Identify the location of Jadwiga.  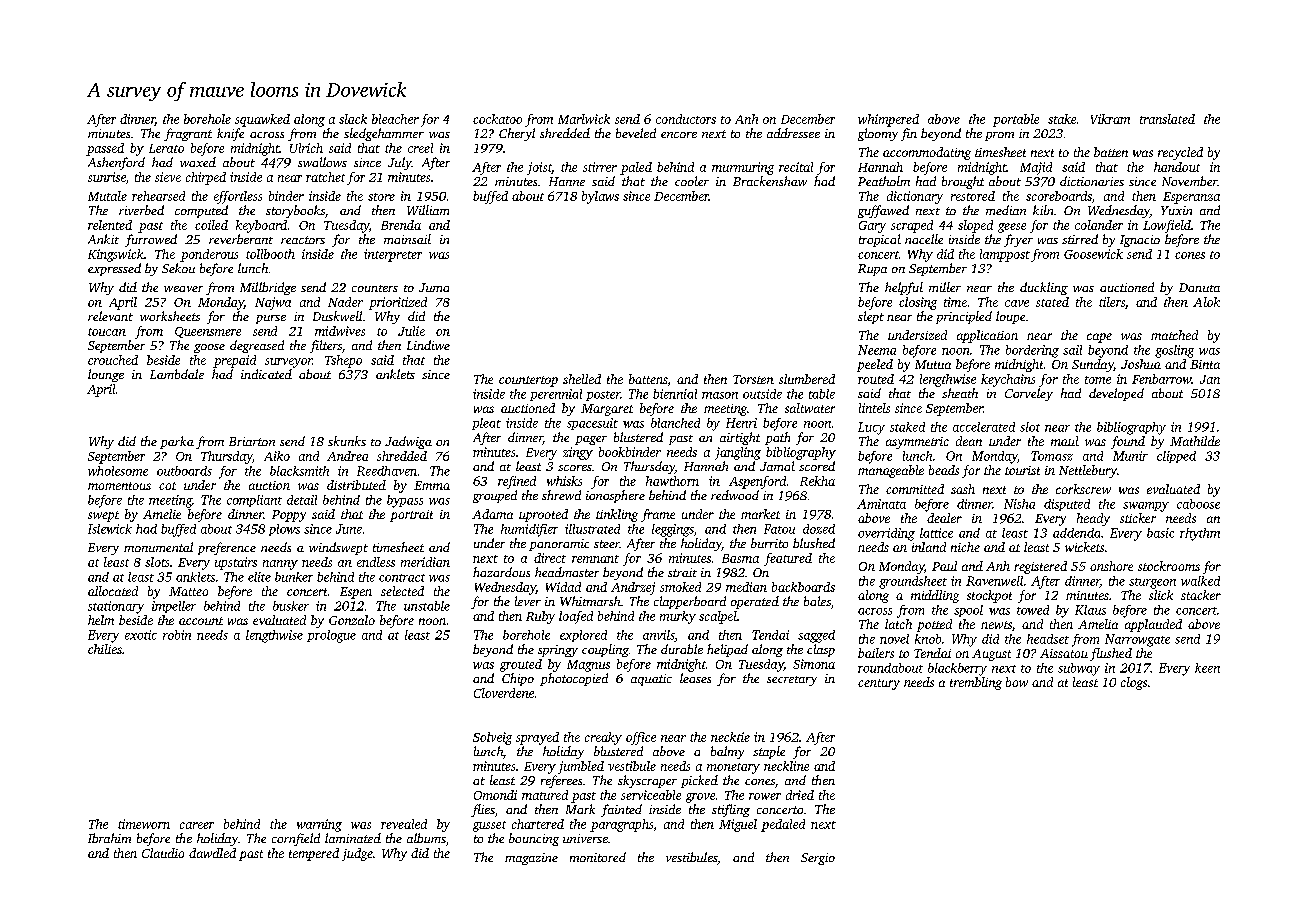
(408, 442).
